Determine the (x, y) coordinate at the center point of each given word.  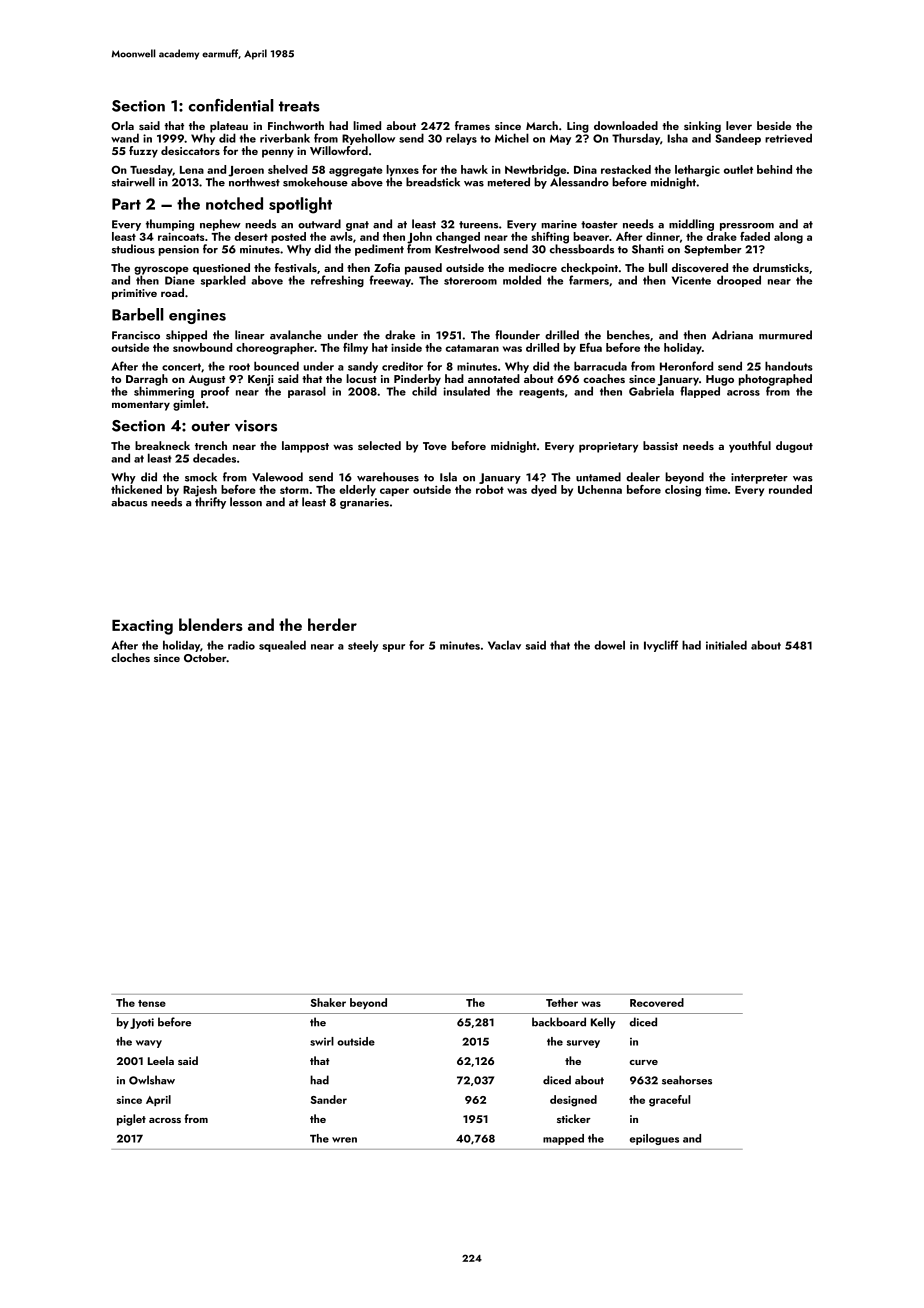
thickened (136, 489)
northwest (254, 182)
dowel (609, 645)
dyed (544, 490)
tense (152, 1003)
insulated (466, 391)
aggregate (356, 172)
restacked (626, 169)
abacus (129, 502)
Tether (562, 1002)
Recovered (657, 1002)
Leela (161, 1060)
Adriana (732, 335)
